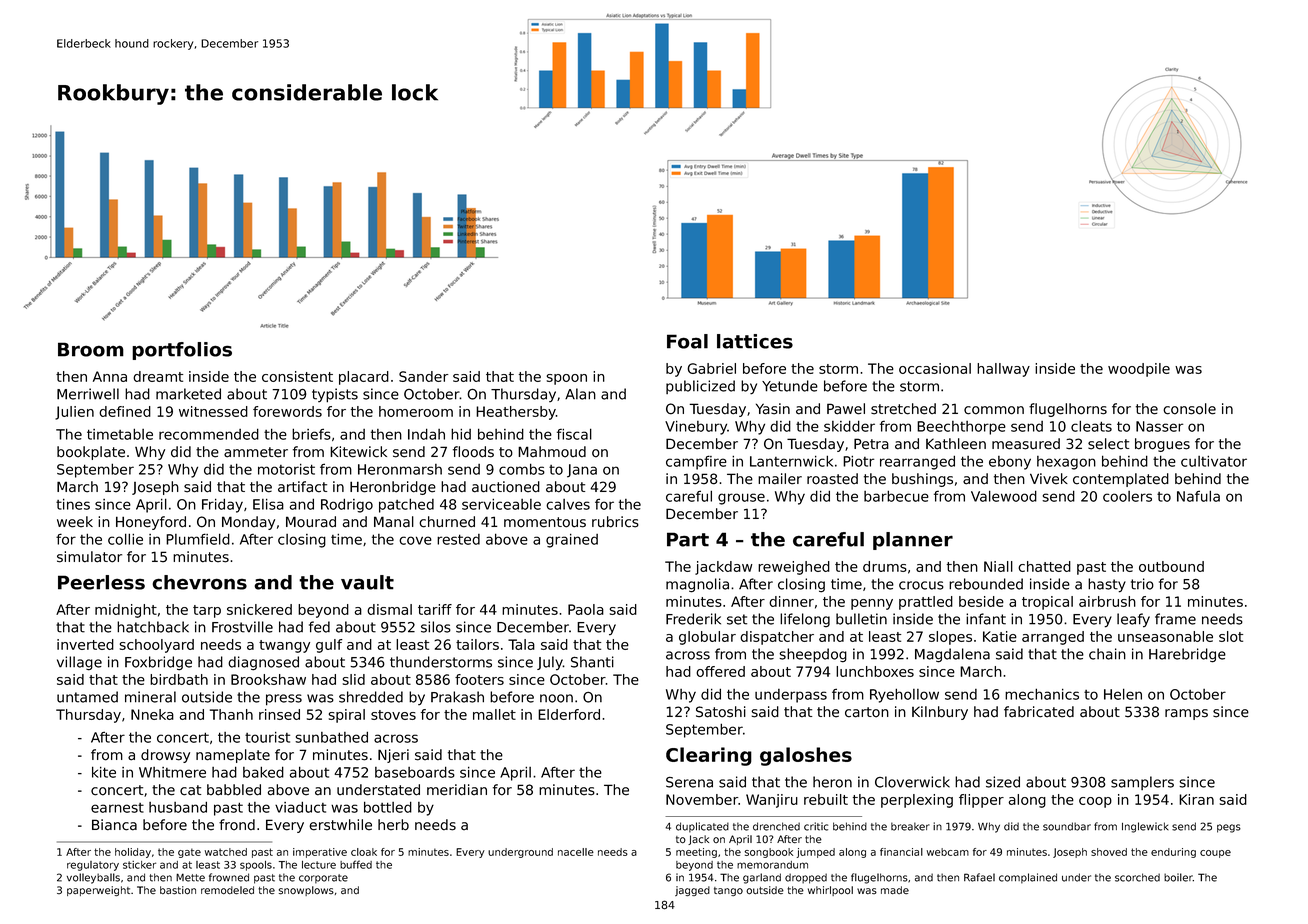  What do you see at coordinates (178, 890) in the document?
I see `bastion` at bounding box center [178, 890].
